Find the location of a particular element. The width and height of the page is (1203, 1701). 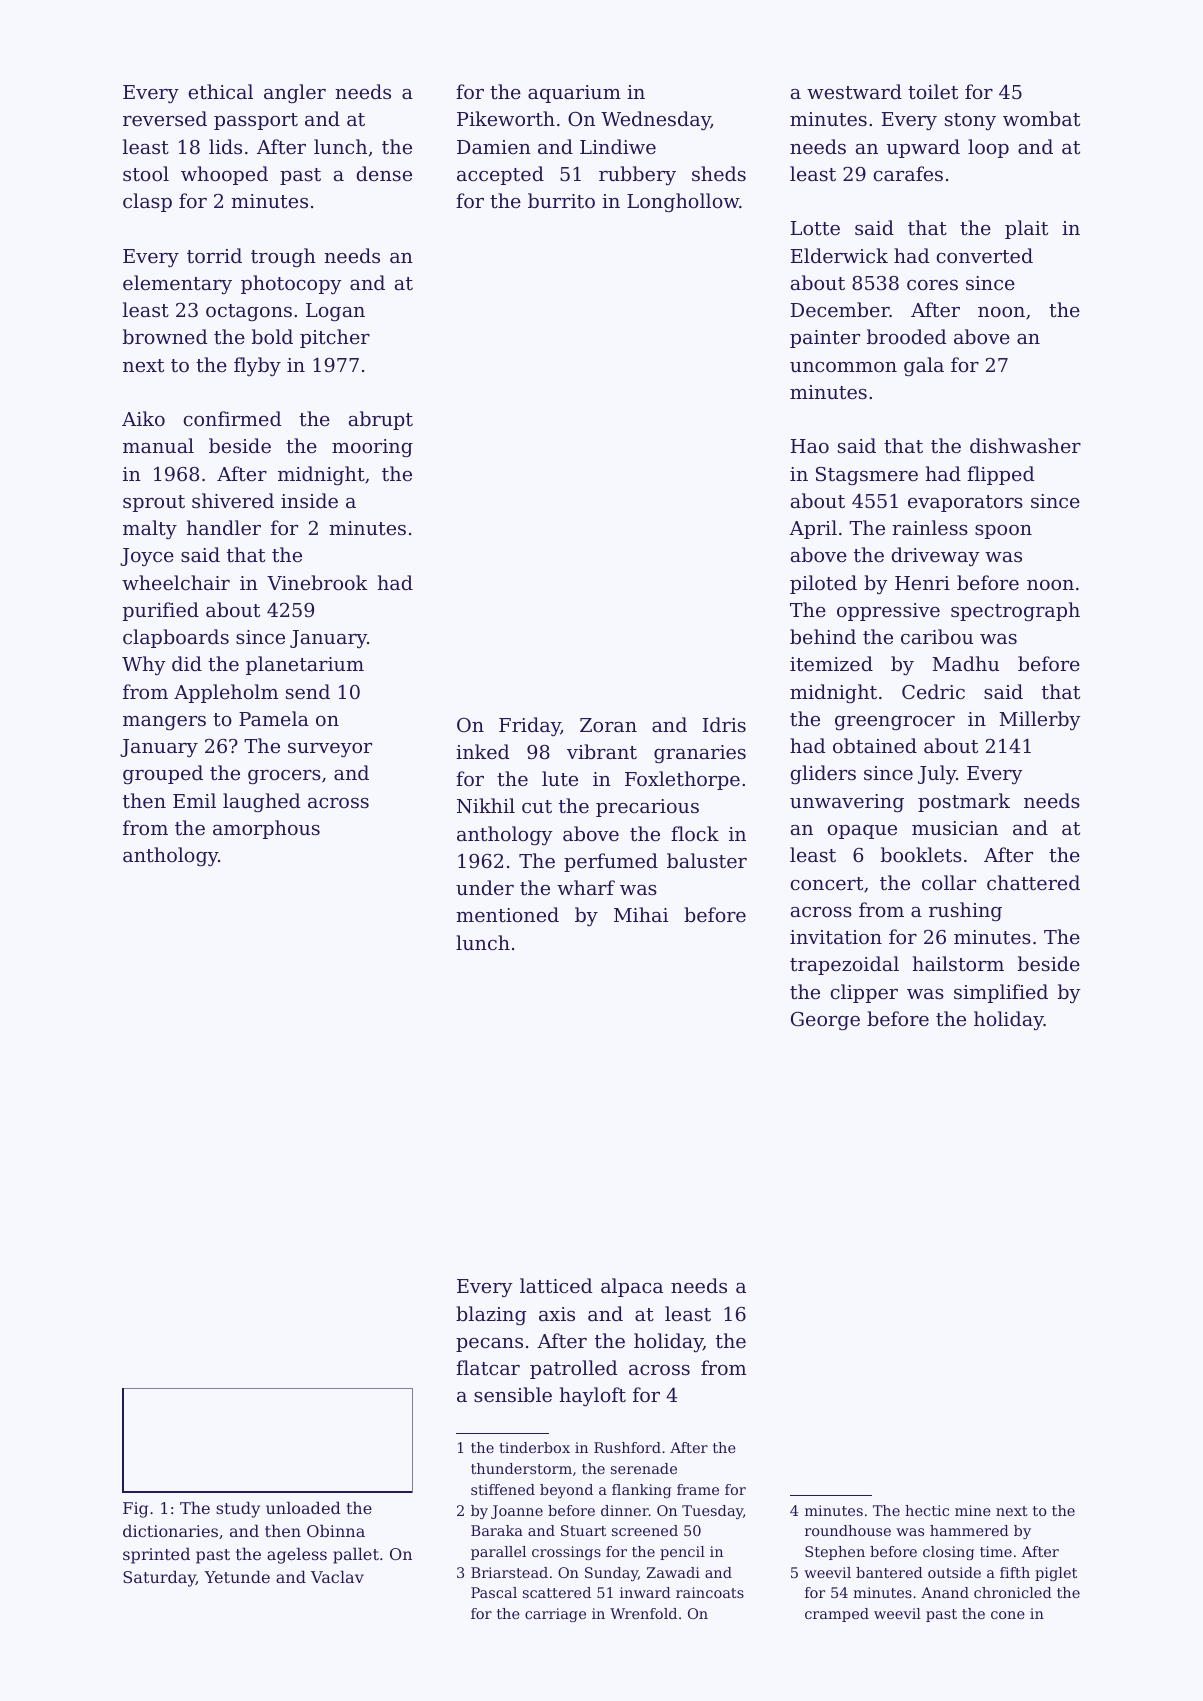

mentioned is located at coordinates (507, 914).
